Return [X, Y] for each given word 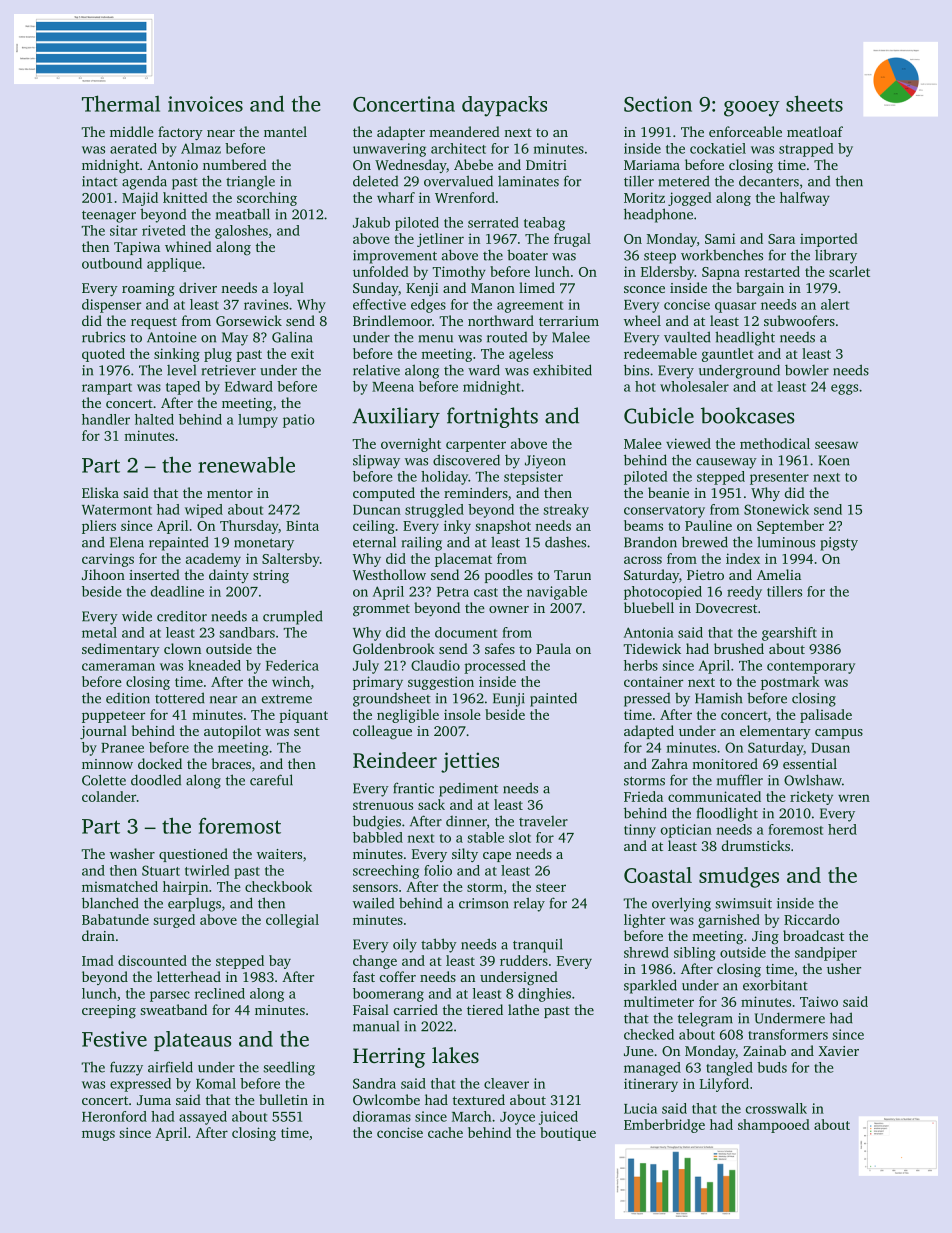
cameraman [118, 667]
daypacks [504, 106]
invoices [205, 104]
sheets [814, 103]
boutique [568, 1134]
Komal [216, 1083]
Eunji [509, 700]
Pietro [705, 575]
